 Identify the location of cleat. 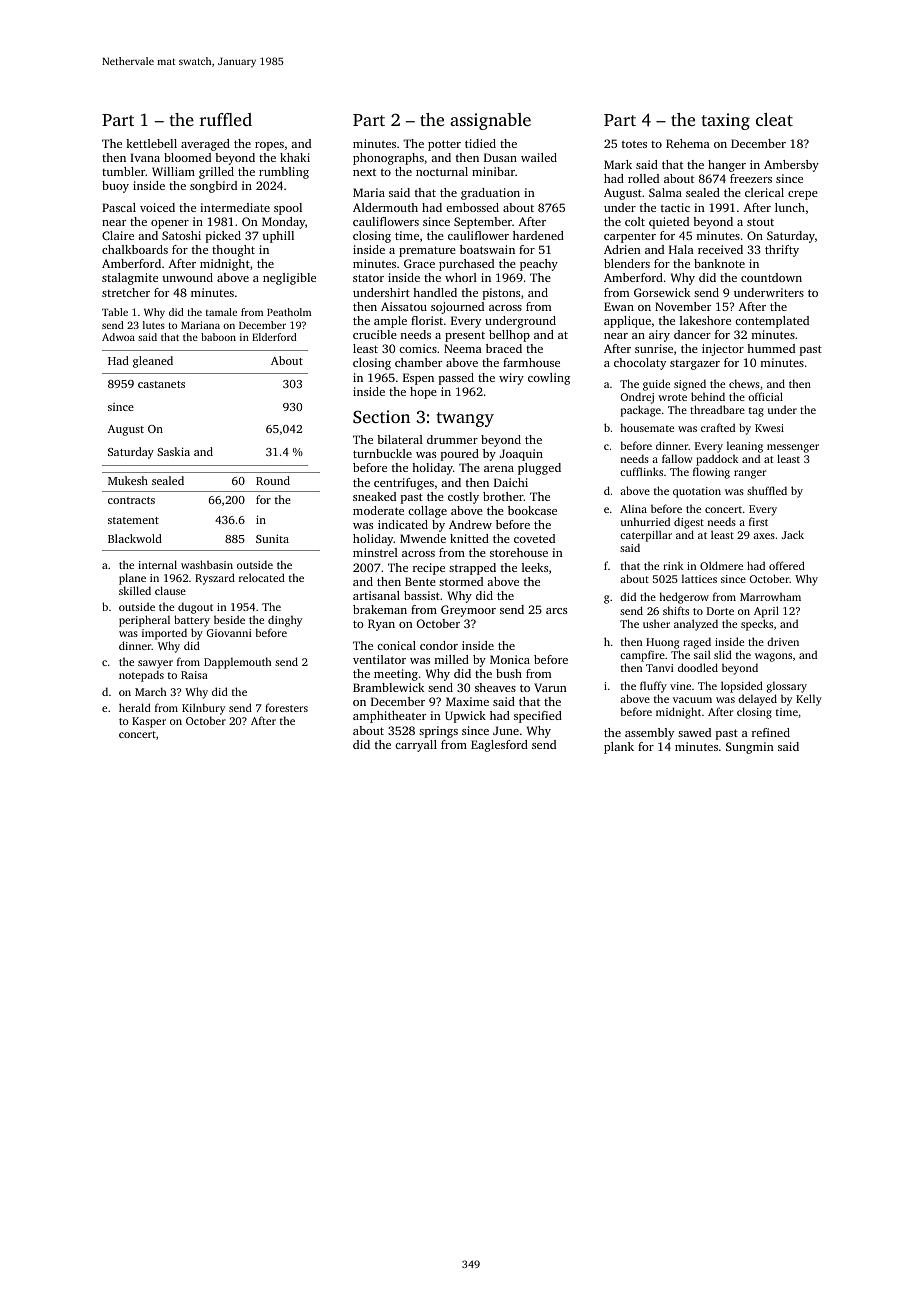
(774, 119).
